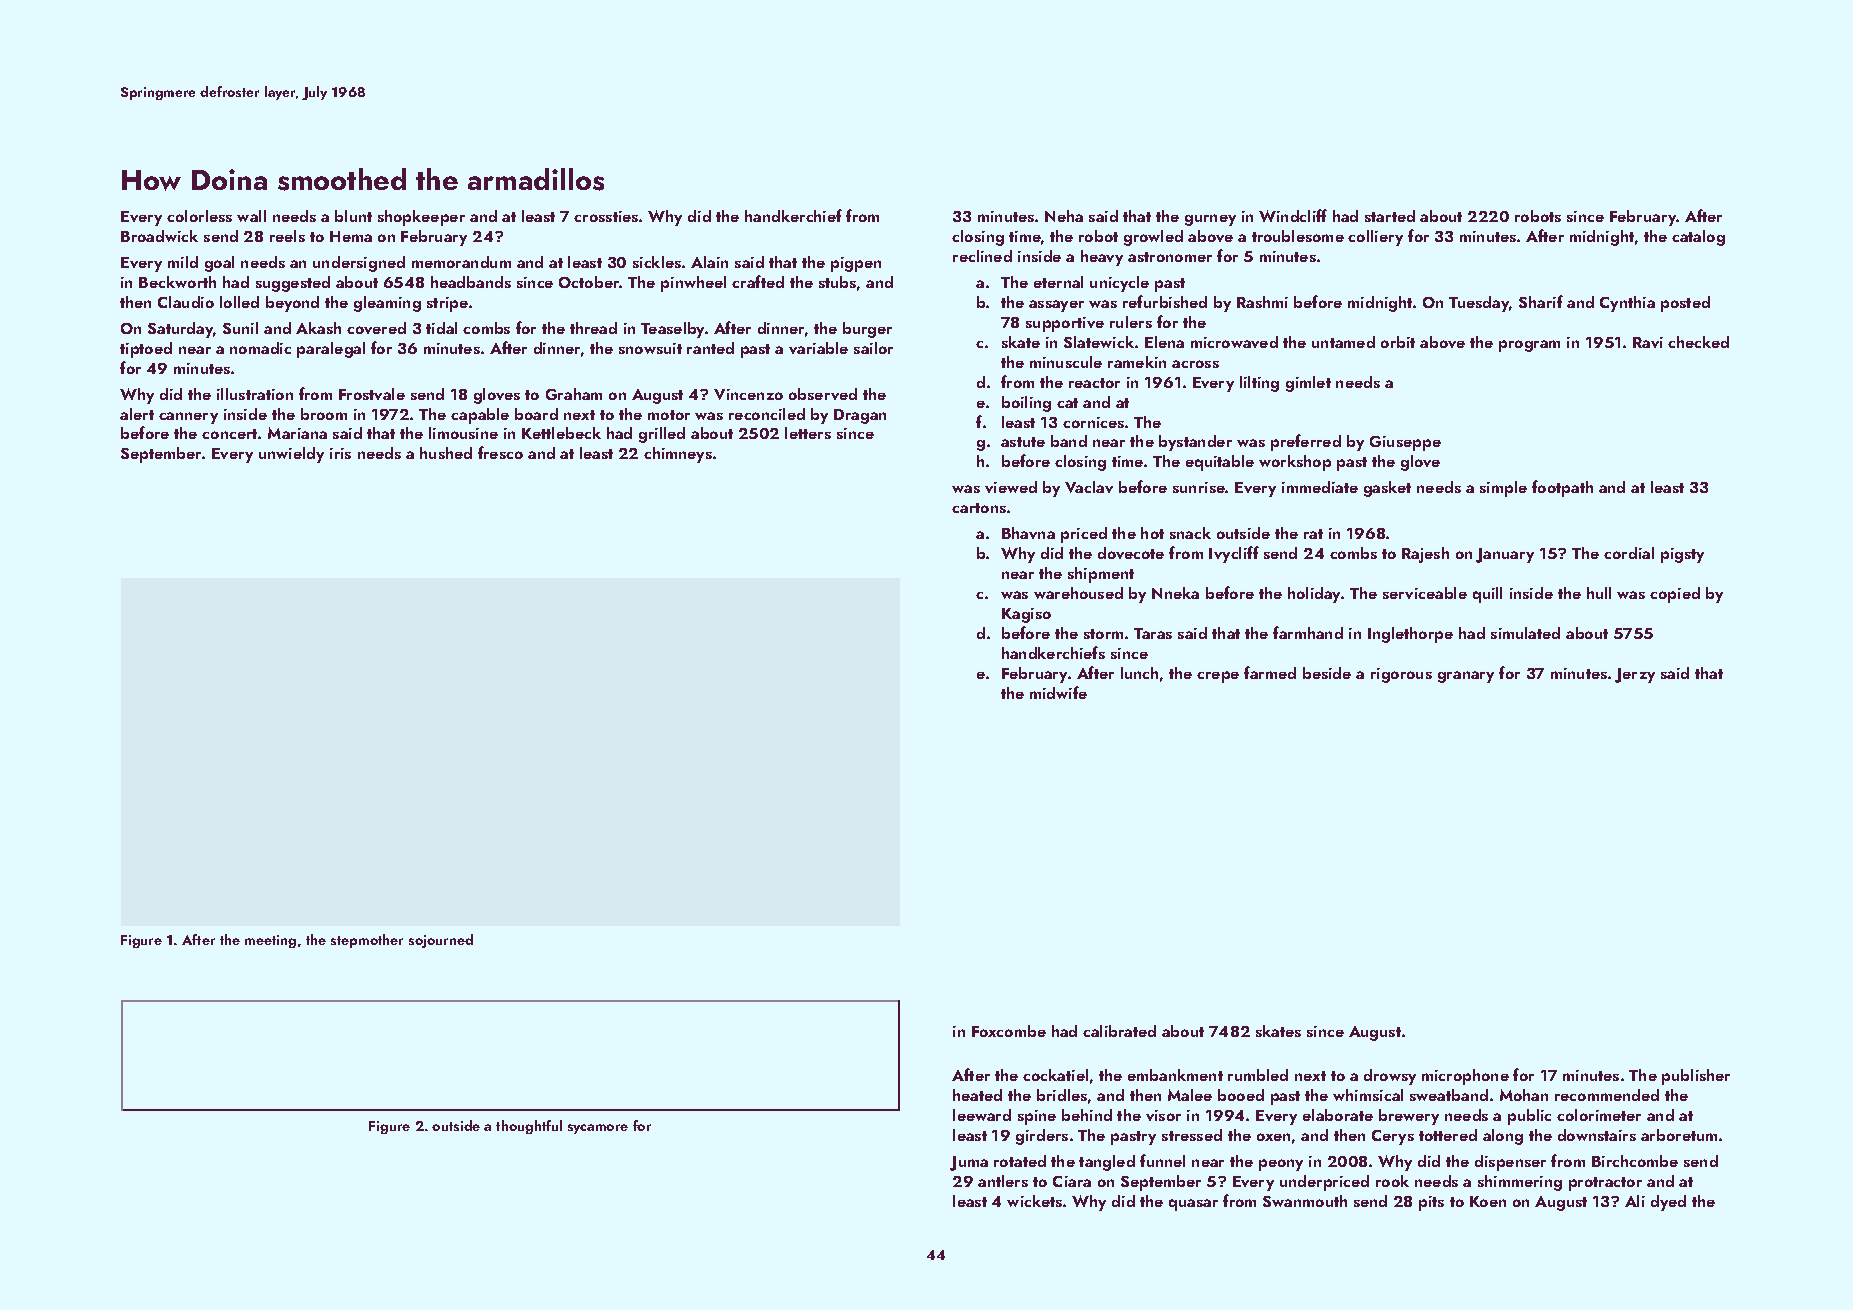  Describe the element at coordinates (291, 455) in the screenshot. I see `unwieldy` at that location.
